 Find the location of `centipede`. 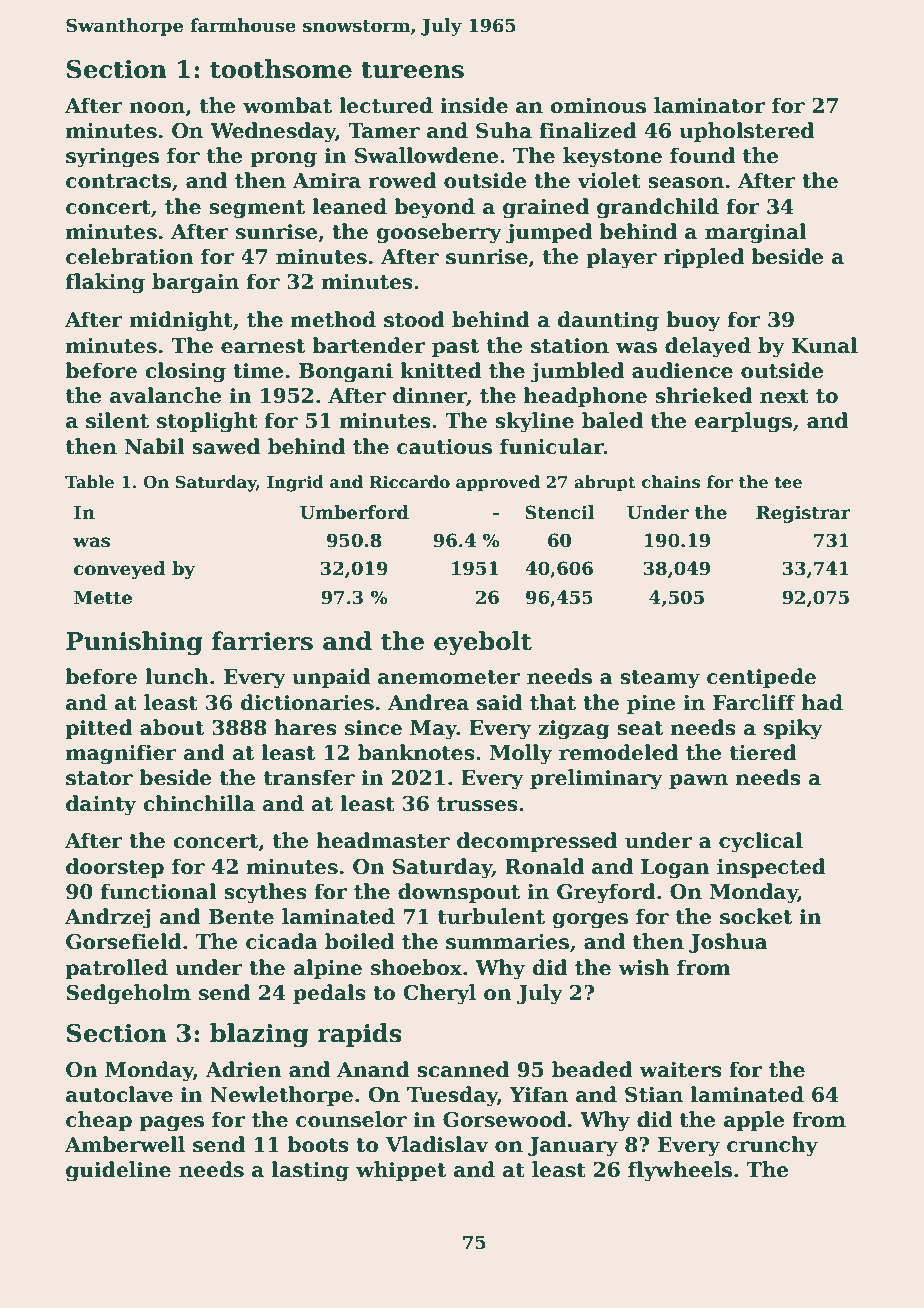

centipede is located at coordinates (761, 678).
